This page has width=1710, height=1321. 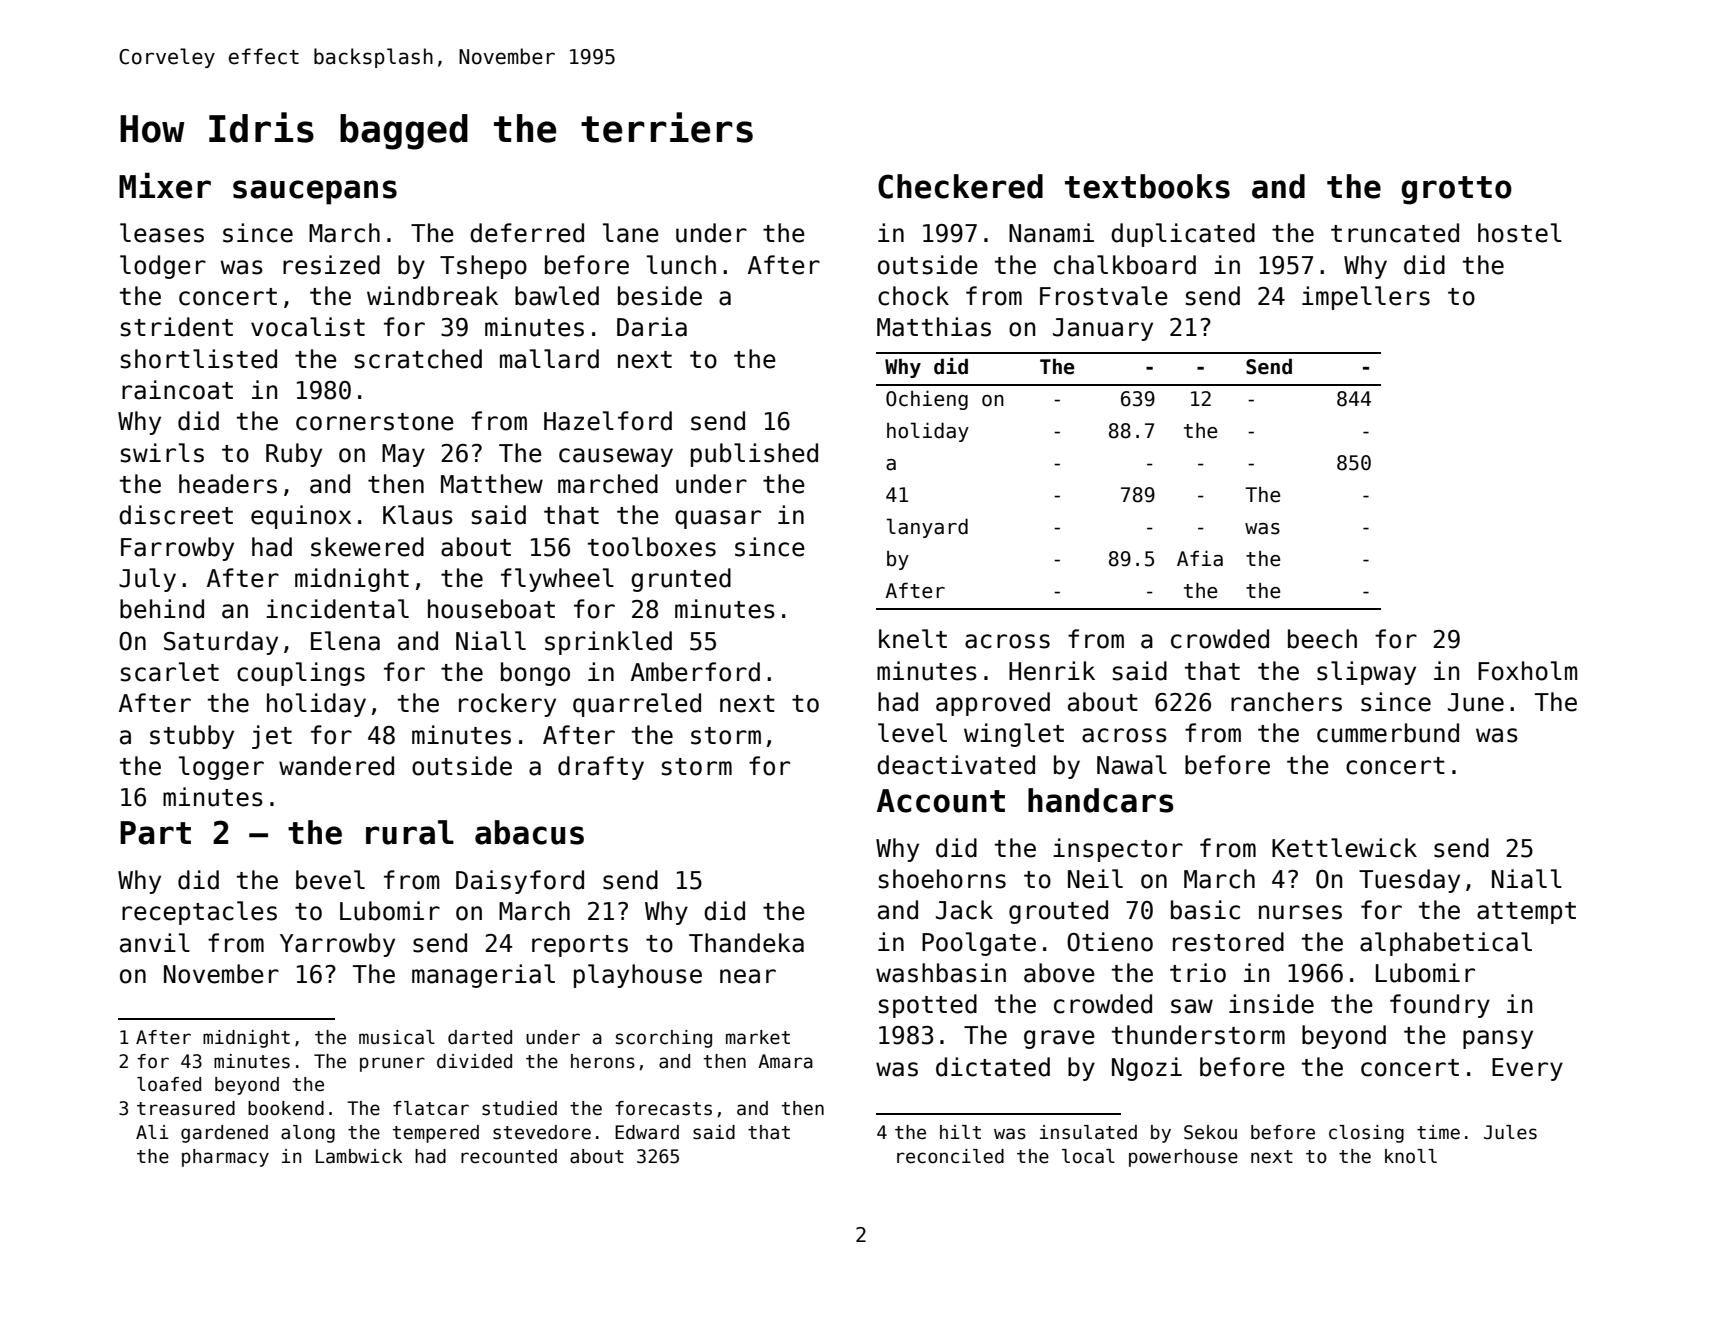 What do you see at coordinates (315, 192) in the page?
I see `saucepans` at bounding box center [315, 192].
